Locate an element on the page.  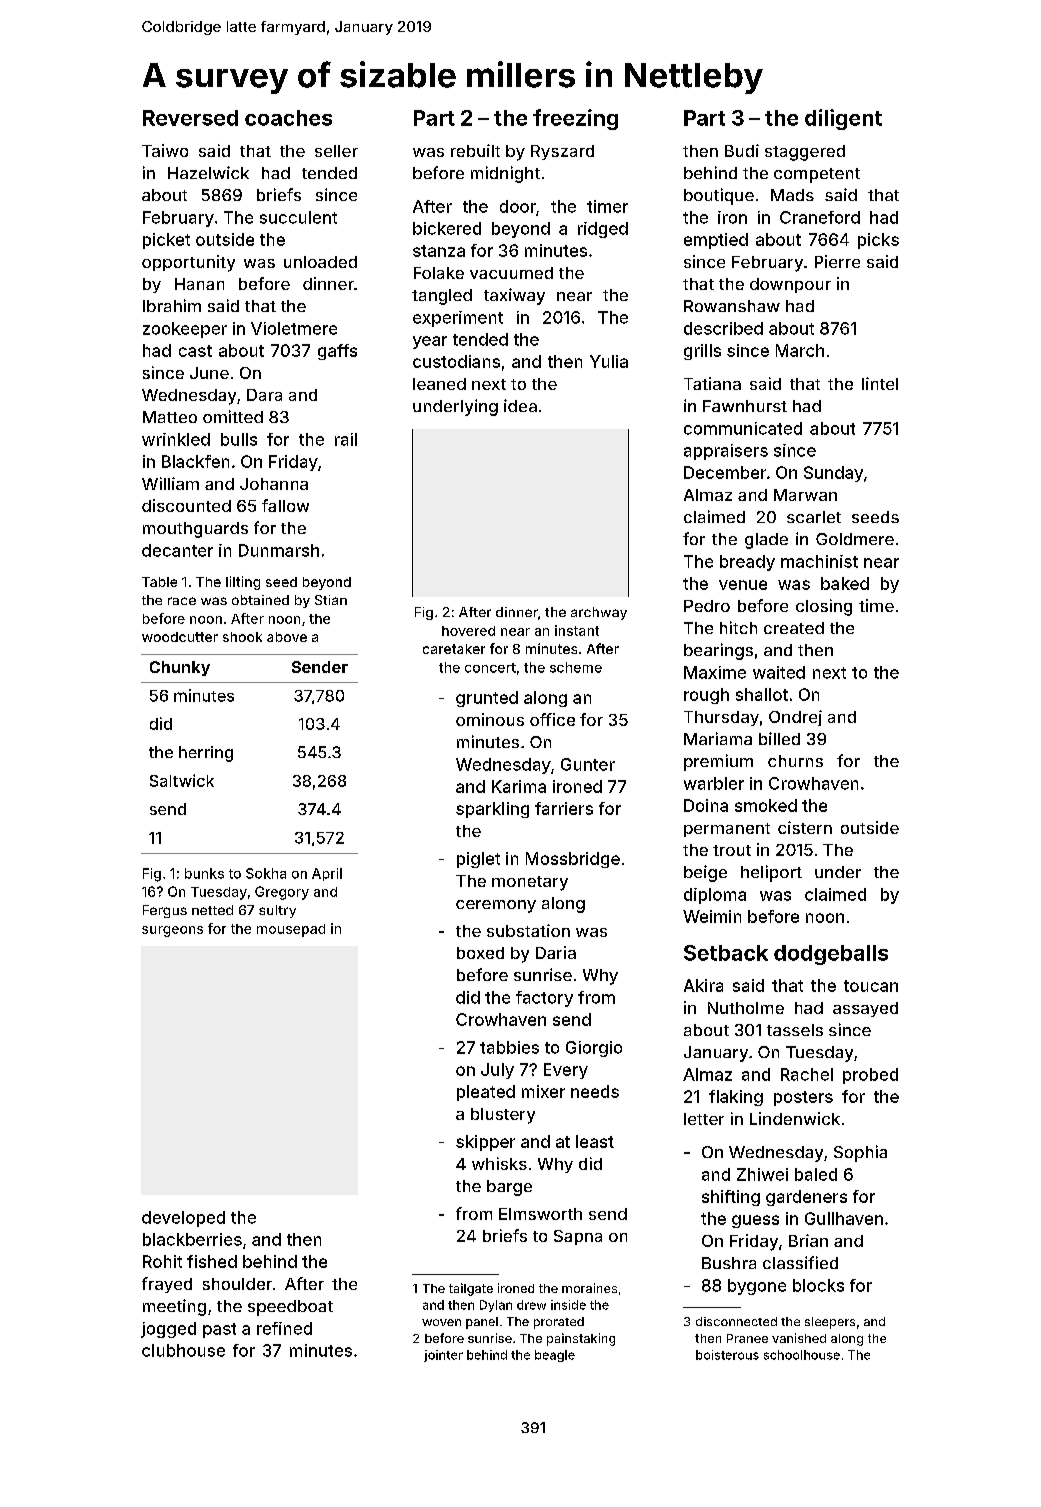
appraisers is located at coordinates (726, 452).
